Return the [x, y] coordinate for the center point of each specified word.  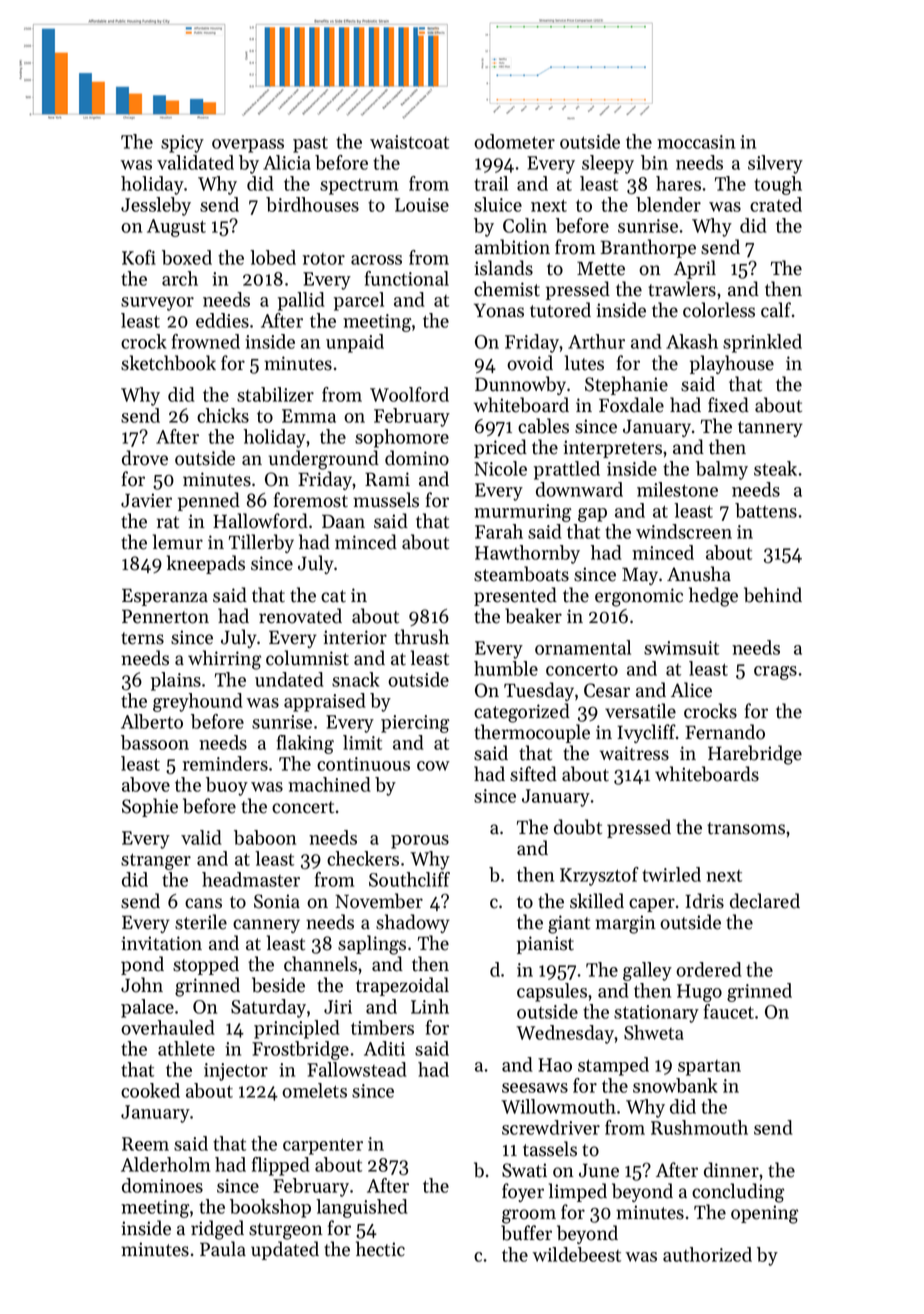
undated [289, 679]
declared [765, 901]
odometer [514, 141]
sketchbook [168, 363]
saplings [372, 945]
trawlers [682, 289]
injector [236, 1072]
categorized [522, 713]
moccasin [696, 142]
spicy [182, 144]
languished [362, 1208]
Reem [145, 1144]
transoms [746, 828]
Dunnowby [520, 385]
